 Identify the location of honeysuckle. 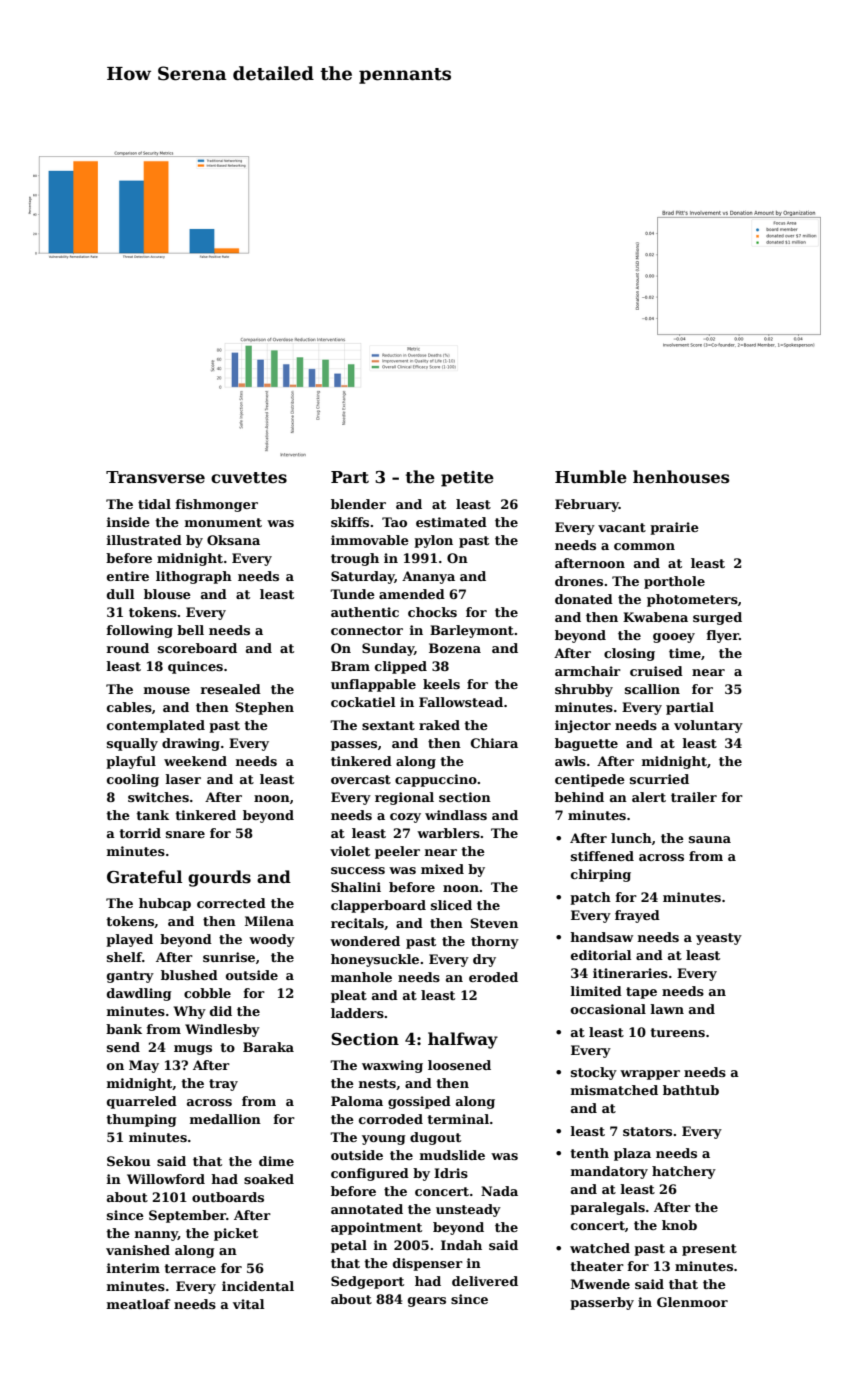
(375, 960).
